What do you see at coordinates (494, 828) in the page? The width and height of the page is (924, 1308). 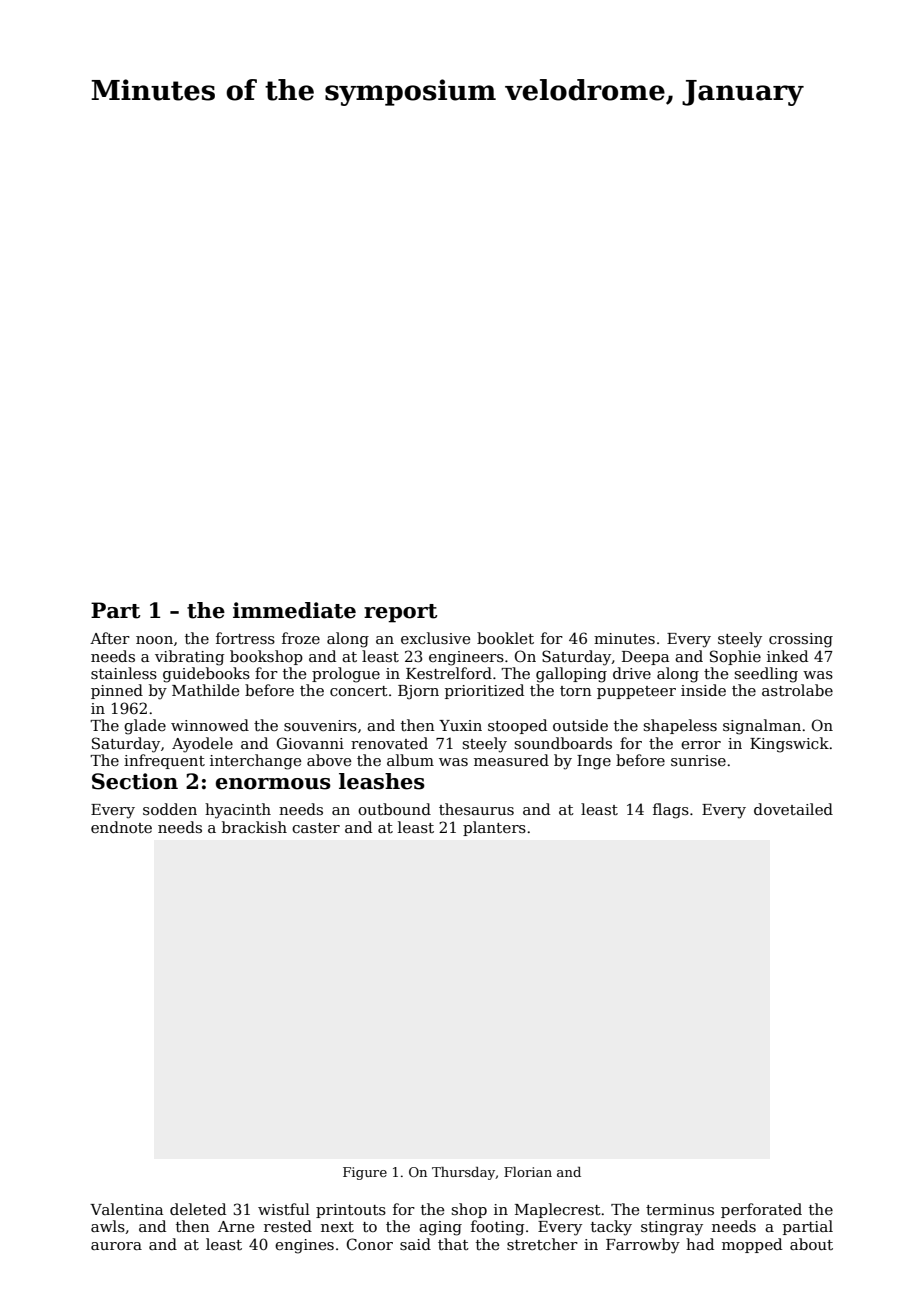 I see `planters` at bounding box center [494, 828].
